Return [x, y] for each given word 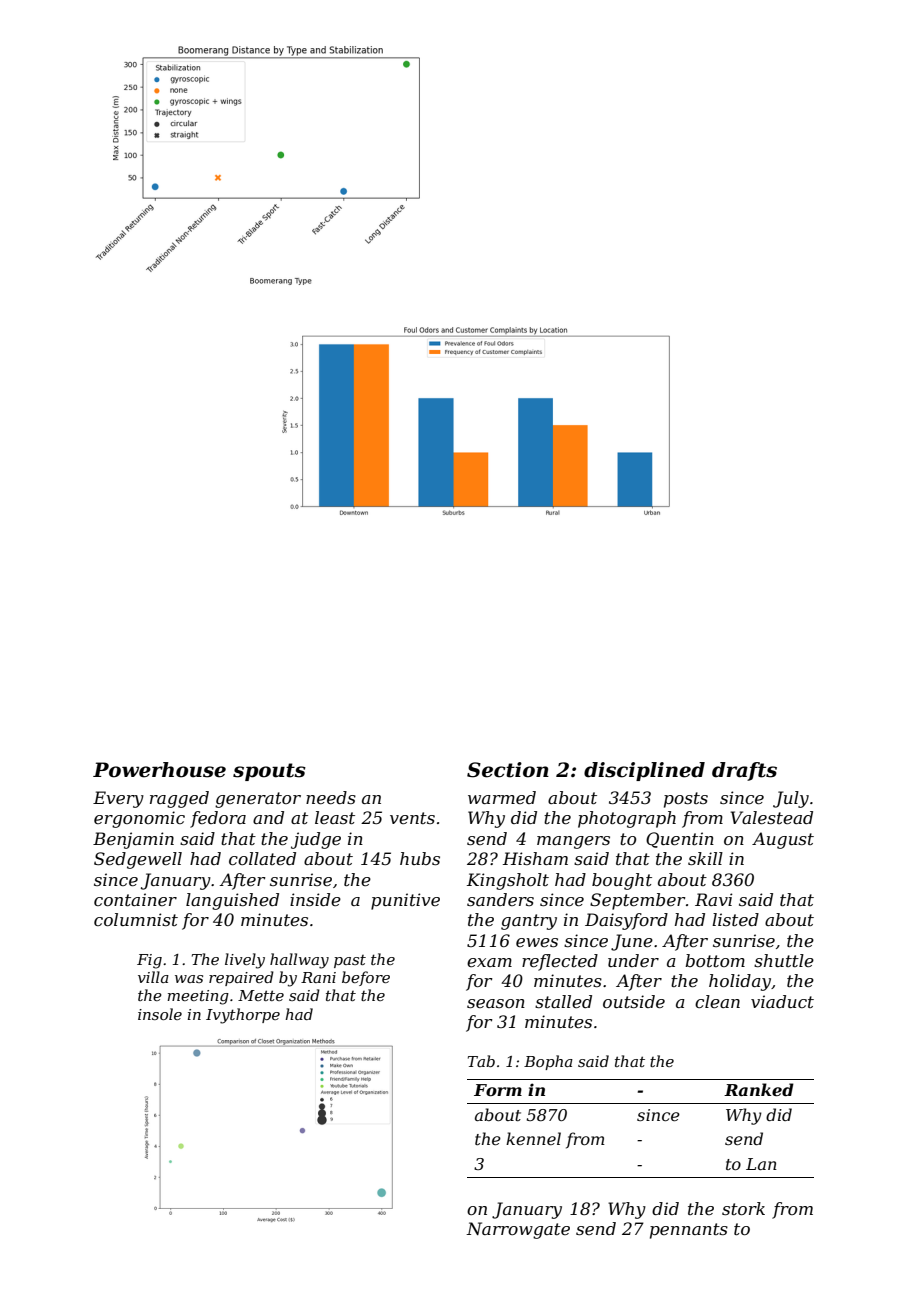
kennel [533, 1138]
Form [498, 1090]
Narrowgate [518, 1230]
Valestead [771, 817]
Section [508, 770]
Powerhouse [159, 770]
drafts [744, 771]
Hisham [535, 858]
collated [262, 858]
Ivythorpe [243, 1016]
